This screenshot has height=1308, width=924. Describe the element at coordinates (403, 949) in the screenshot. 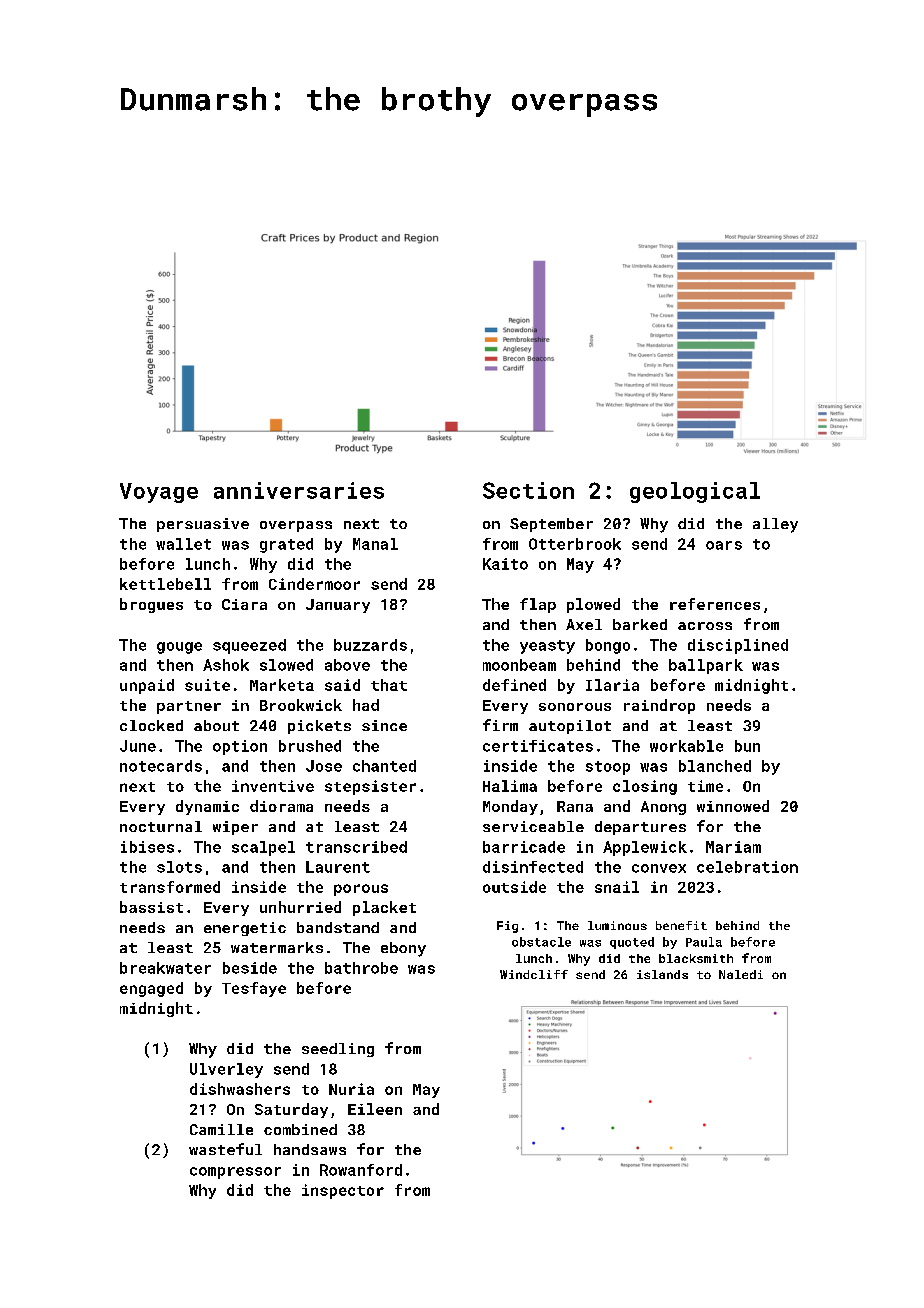

I see `ebony` at that location.
